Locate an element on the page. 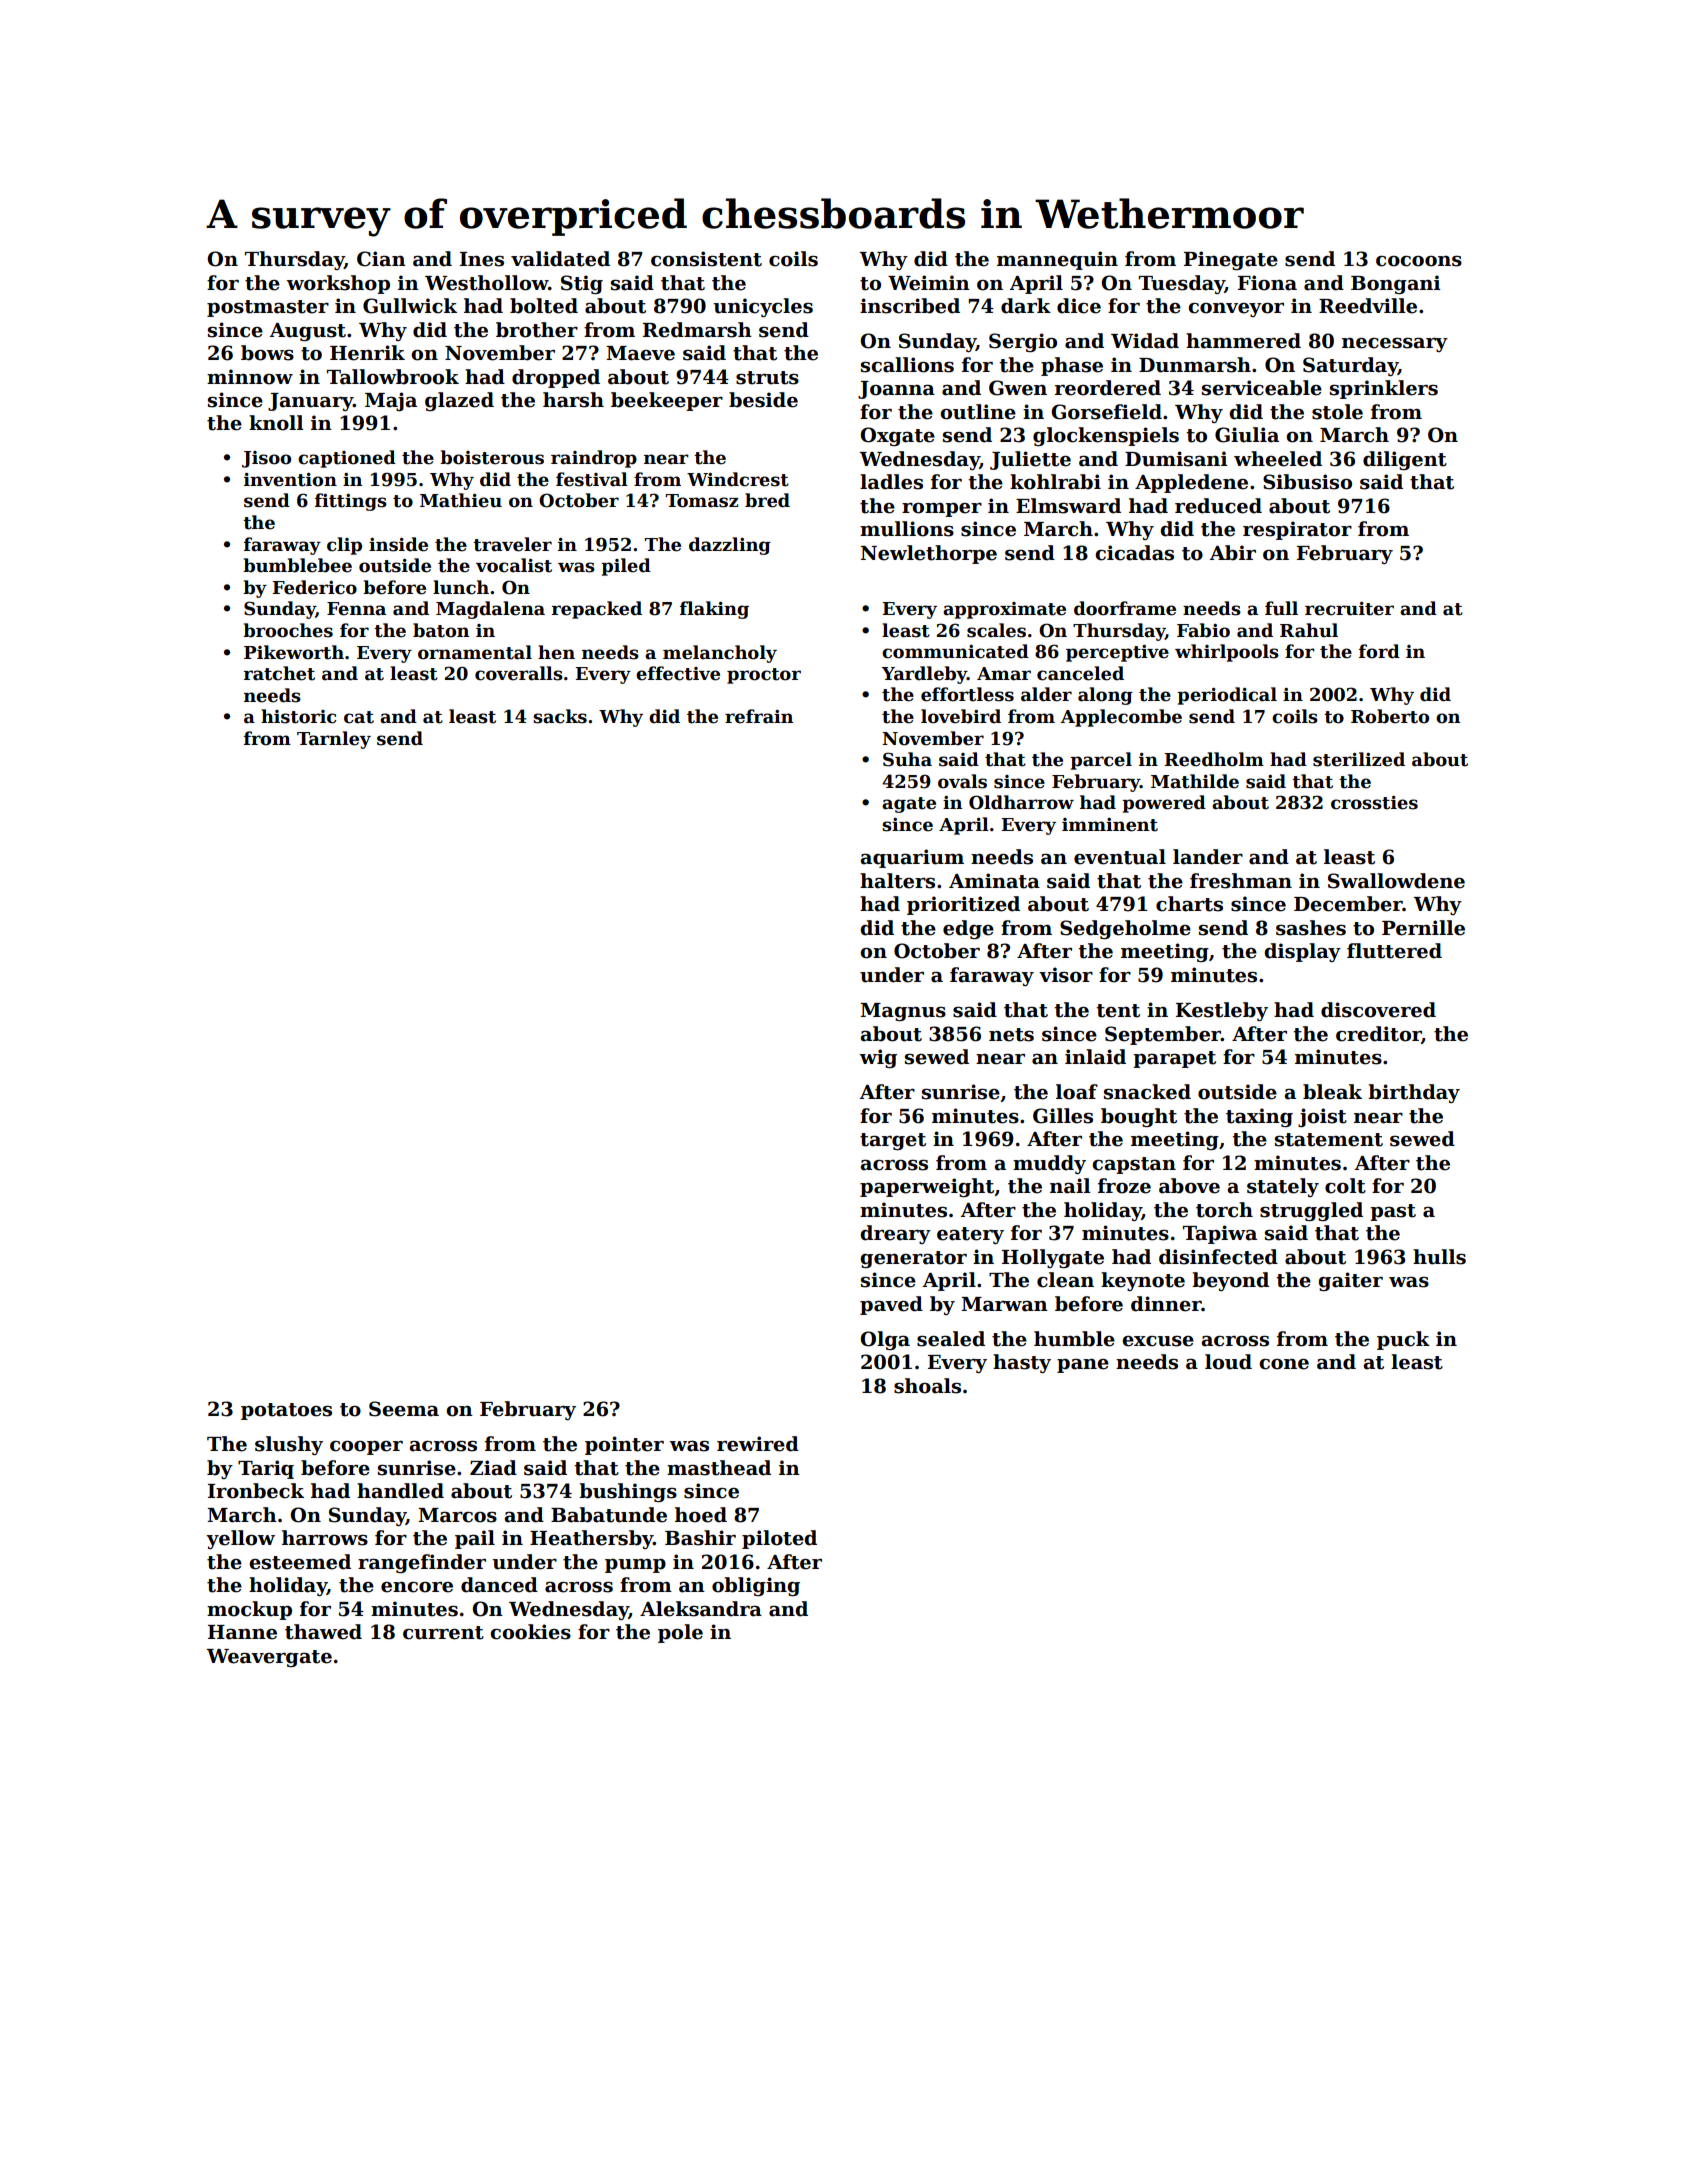  Bongani is located at coordinates (1396, 284).
